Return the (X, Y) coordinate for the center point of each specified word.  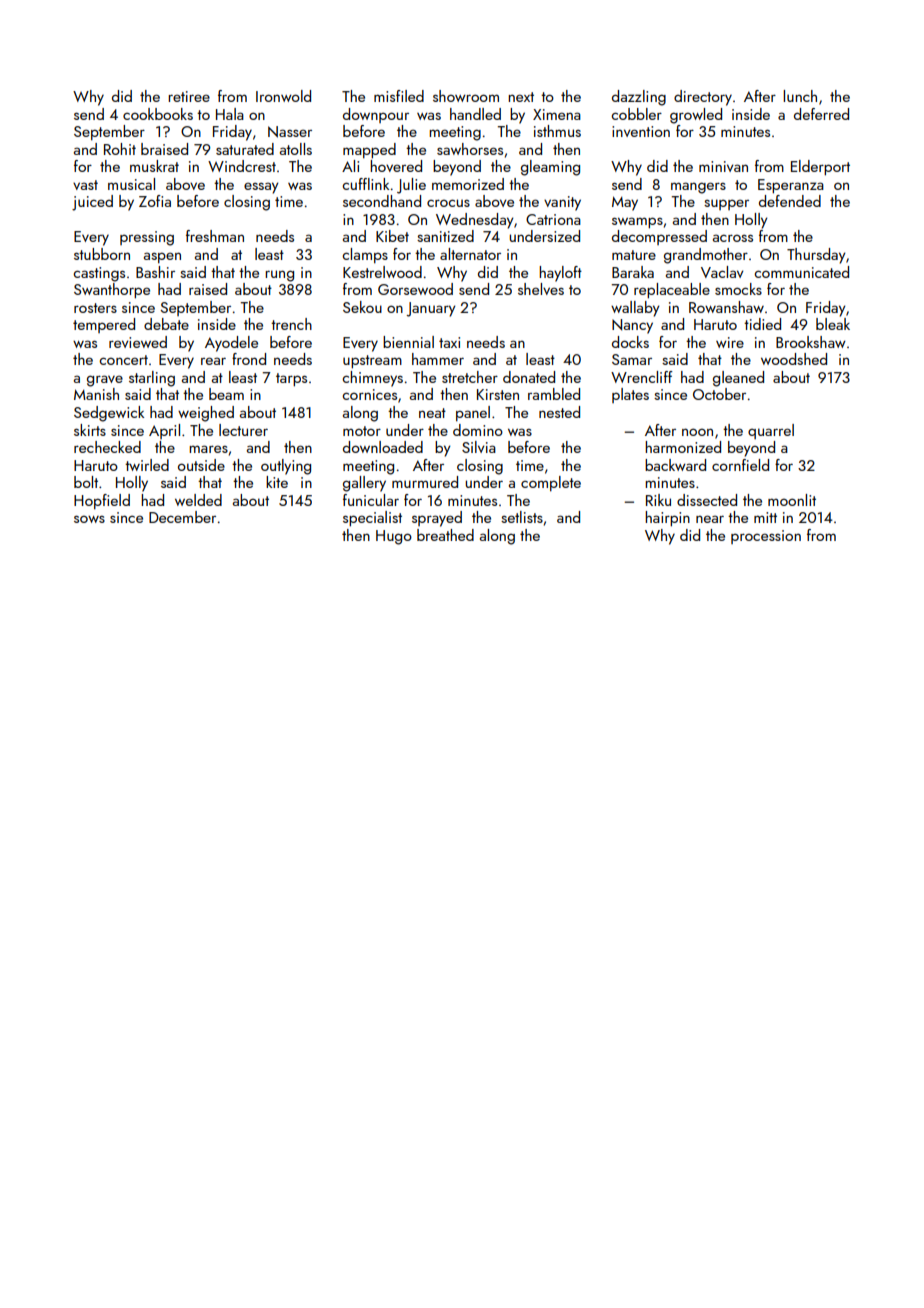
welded (198, 500)
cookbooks (158, 114)
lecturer (243, 430)
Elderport (820, 168)
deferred (821, 114)
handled (475, 114)
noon (697, 432)
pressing (147, 238)
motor (362, 431)
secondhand (382, 201)
